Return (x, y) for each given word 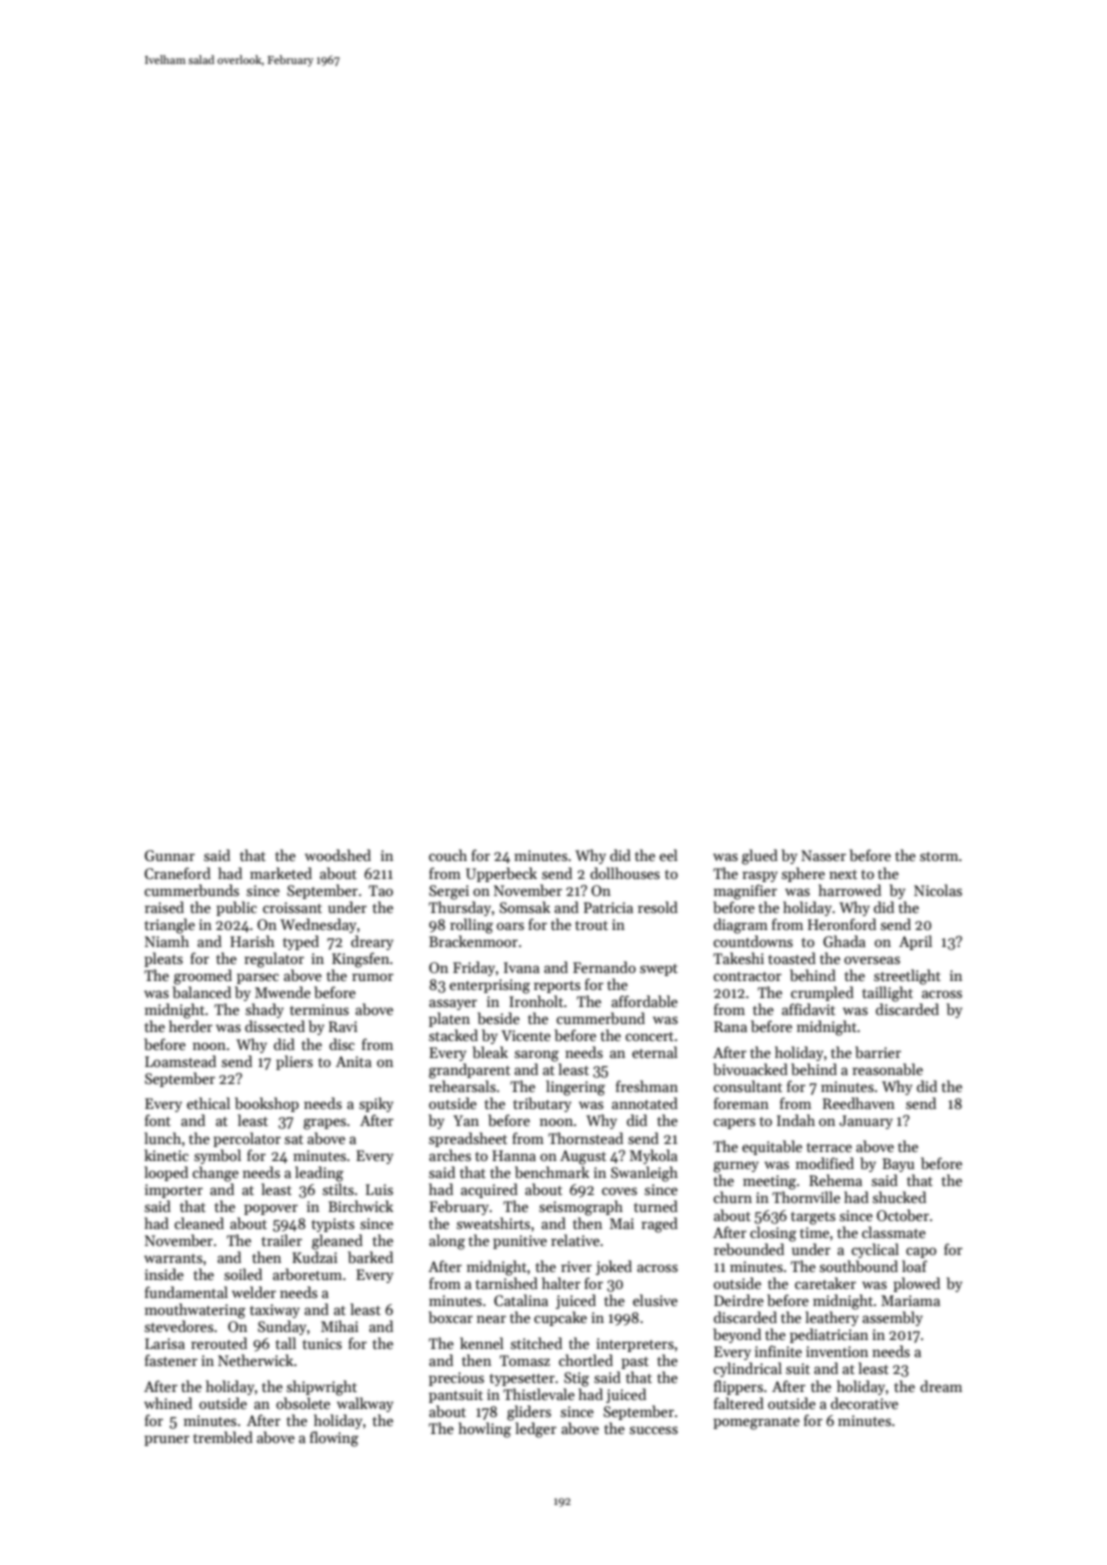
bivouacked (750, 1069)
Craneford (177, 873)
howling (485, 1430)
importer (174, 1191)
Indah (796, 1120)
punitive (520, 1242)
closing (773, 1234)
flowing (334, 1439)
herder (191, 1026)
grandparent (469, 1071)
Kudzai (314, 1257)
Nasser (823, 855)
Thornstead (585, 1138)
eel (668, 855)
